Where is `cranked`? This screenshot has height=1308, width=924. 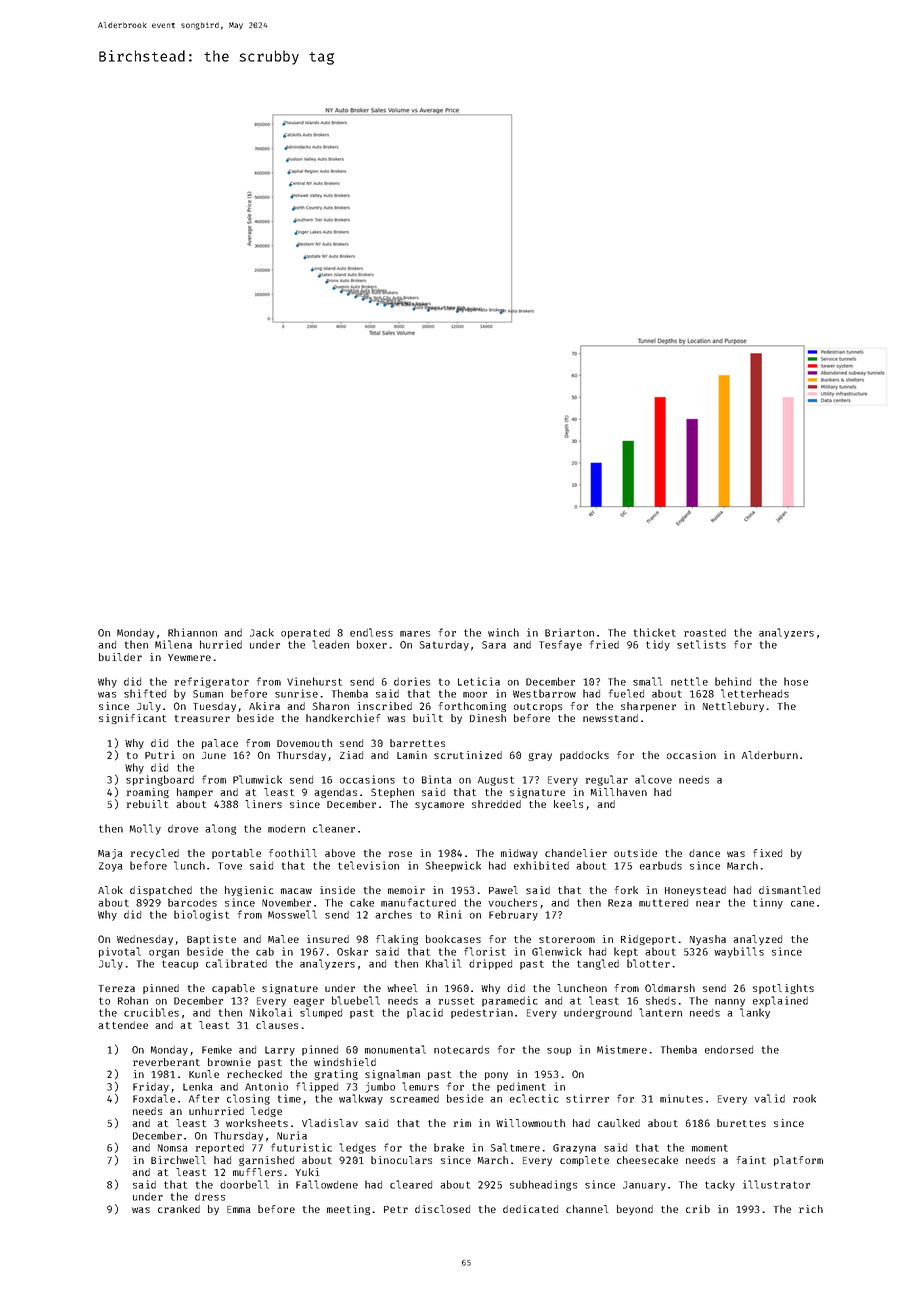
cranked is located at coordinates (179, 1209).
